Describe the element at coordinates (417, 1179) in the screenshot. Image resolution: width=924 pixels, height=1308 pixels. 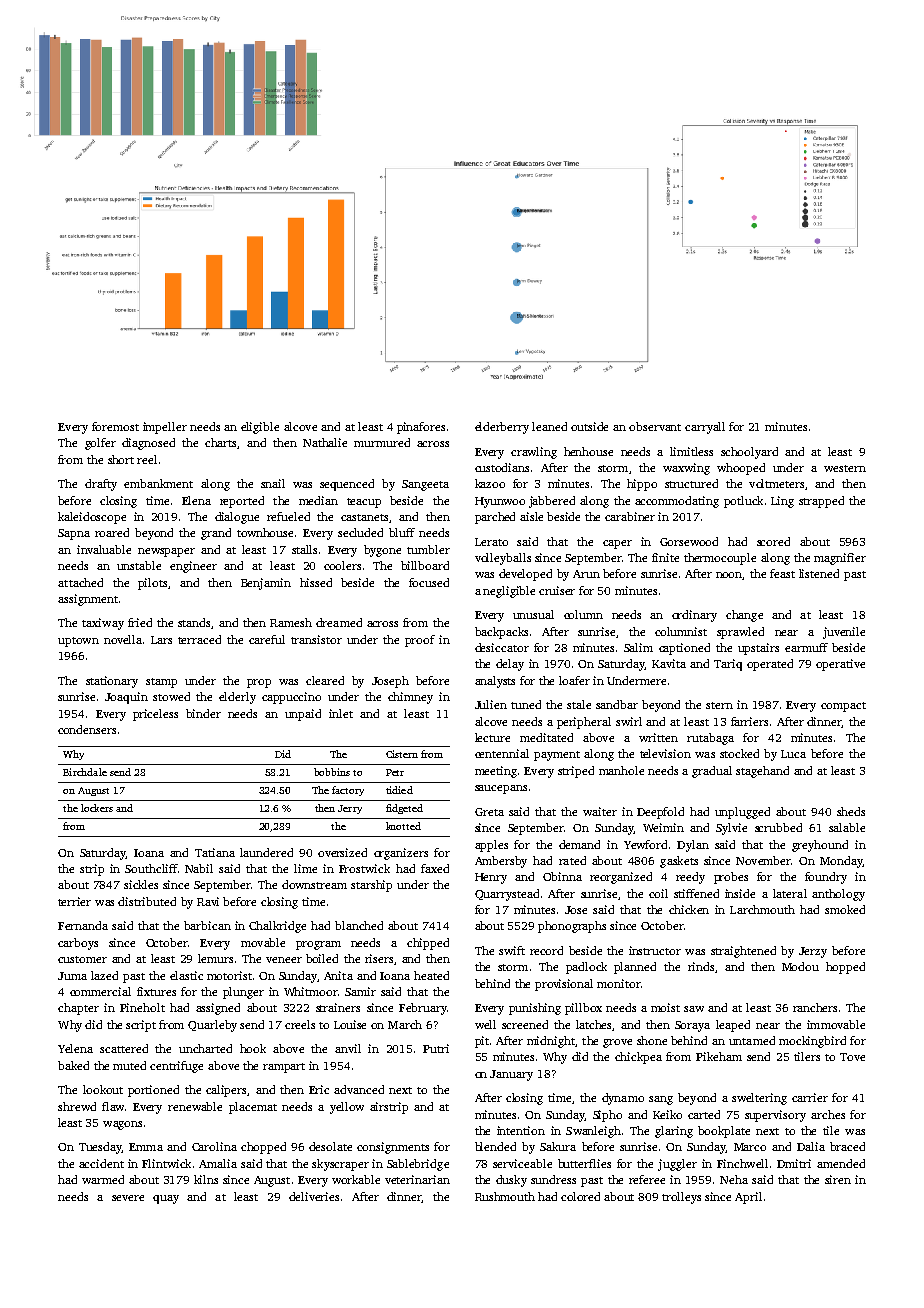
I see `veterinarian` at that location.
